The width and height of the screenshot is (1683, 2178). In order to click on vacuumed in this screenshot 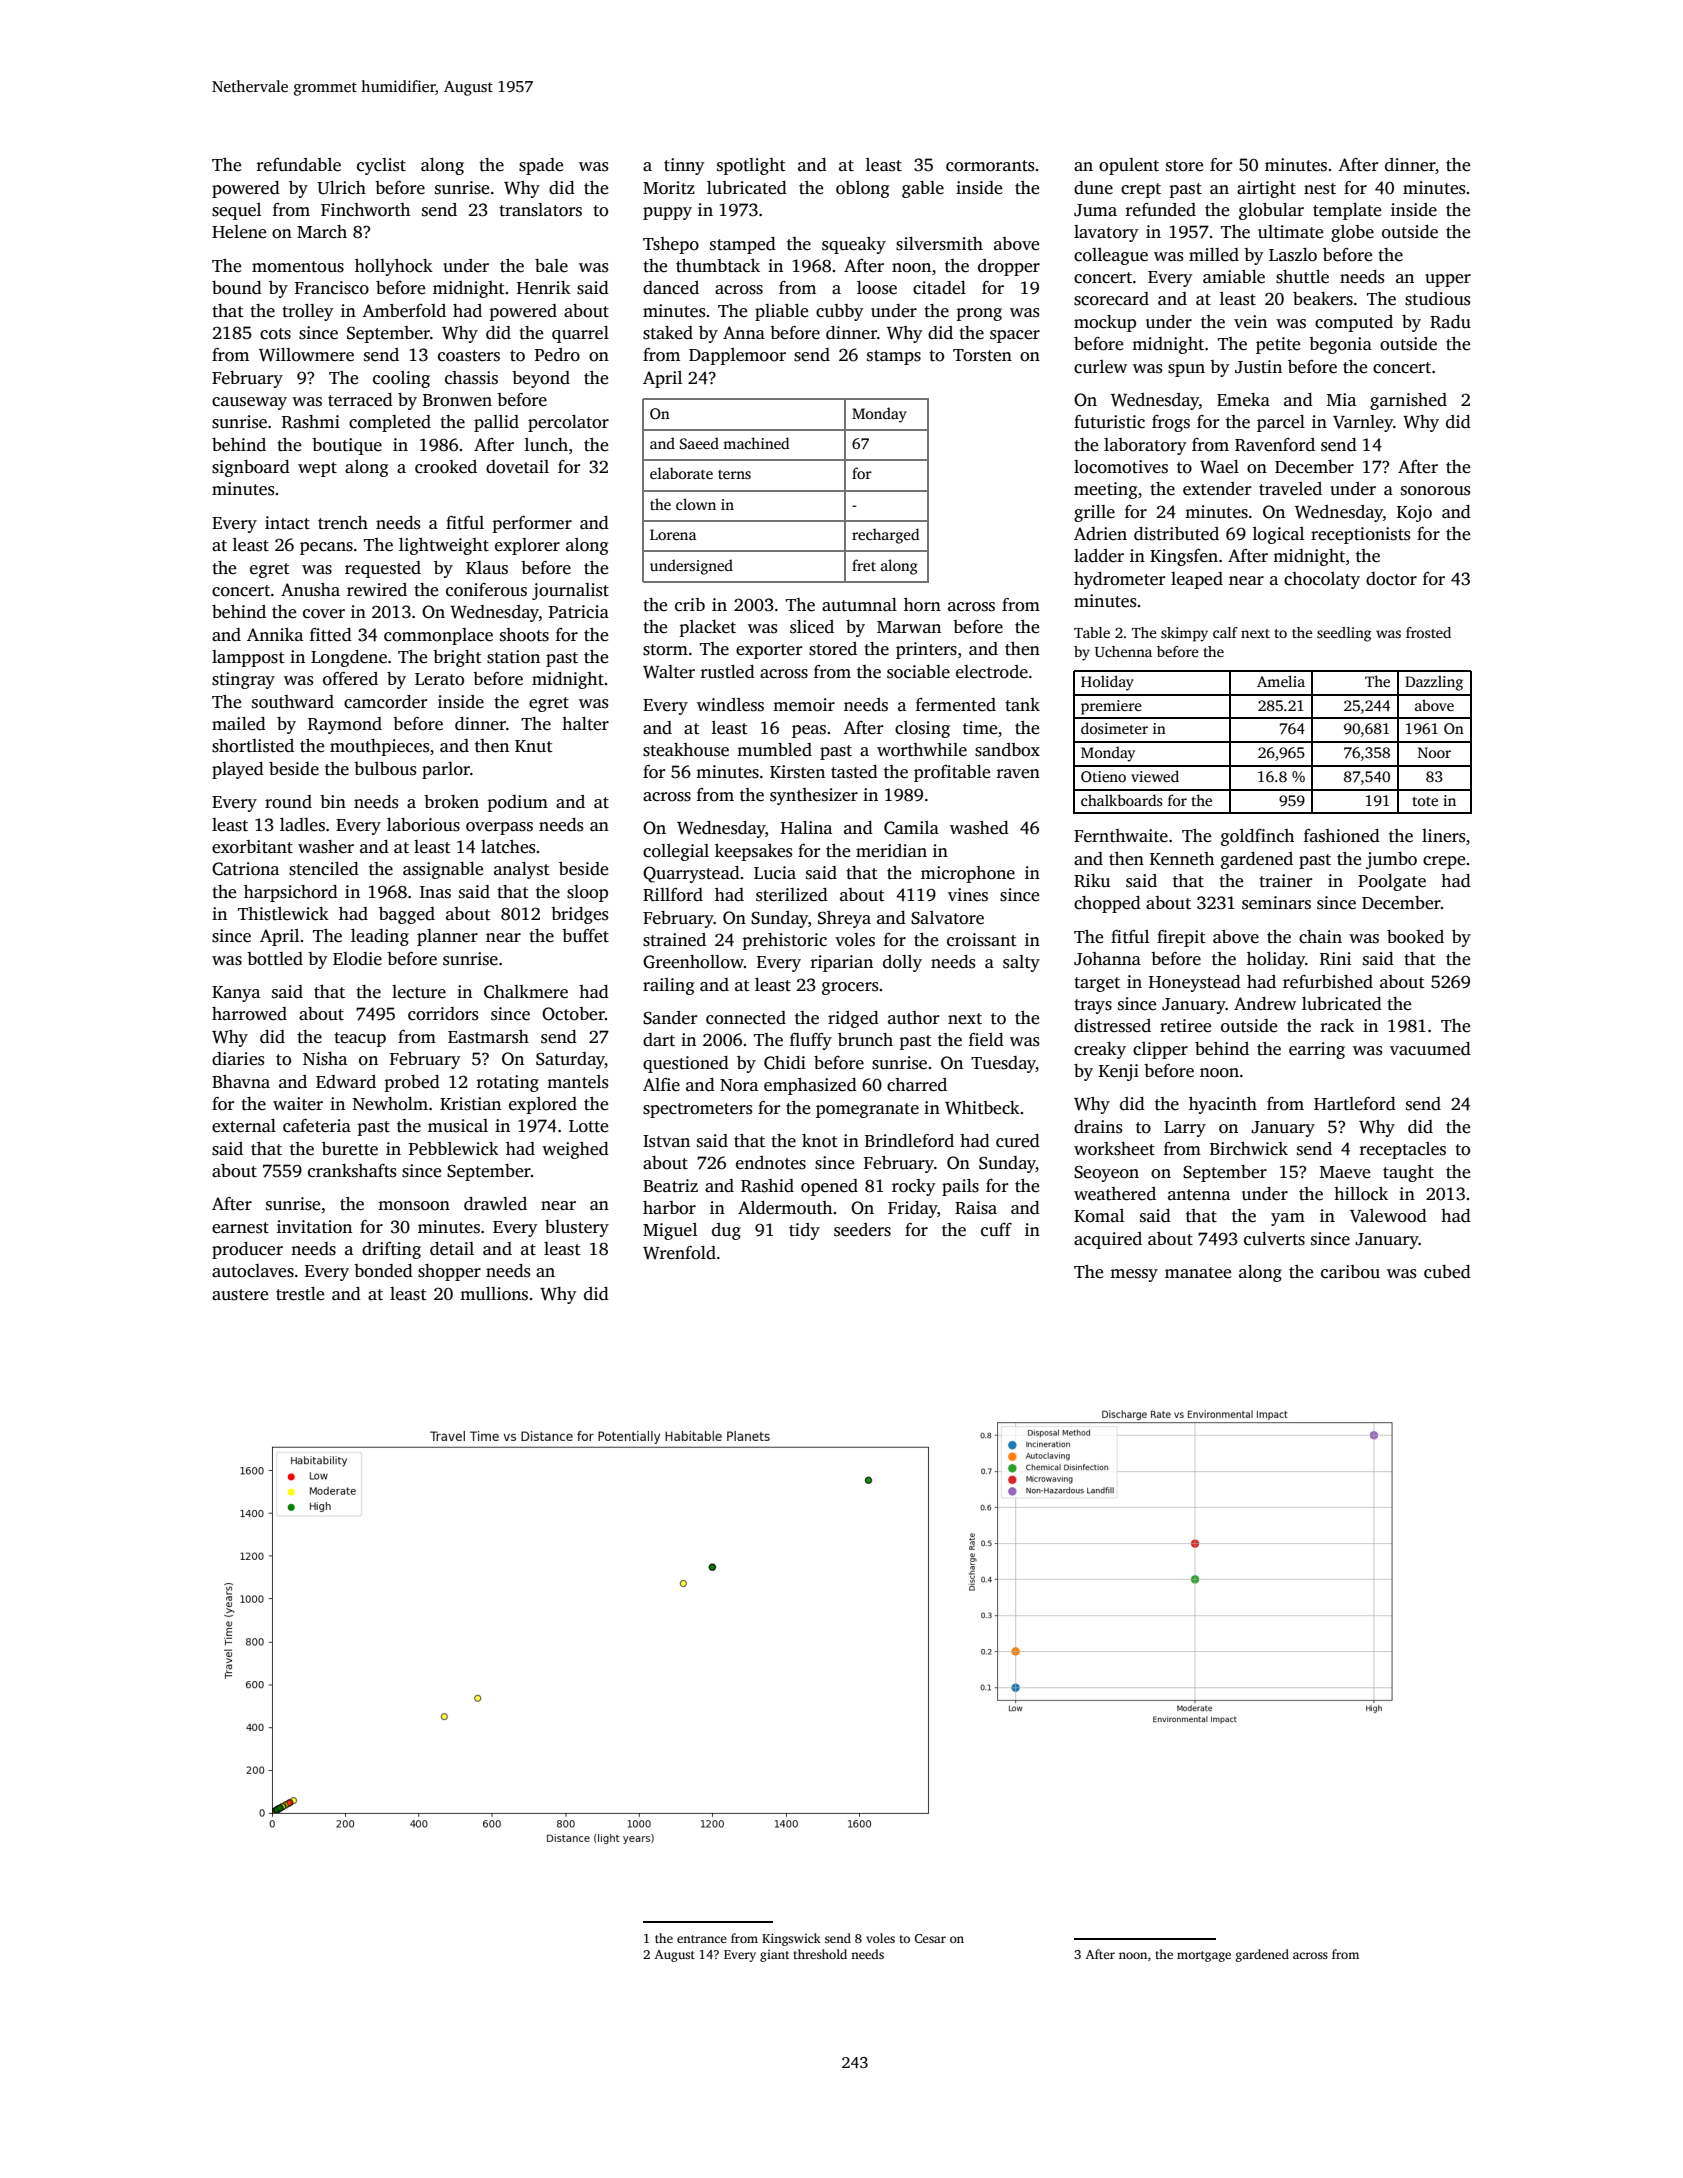, I will do `click(1430, 1049)`.
